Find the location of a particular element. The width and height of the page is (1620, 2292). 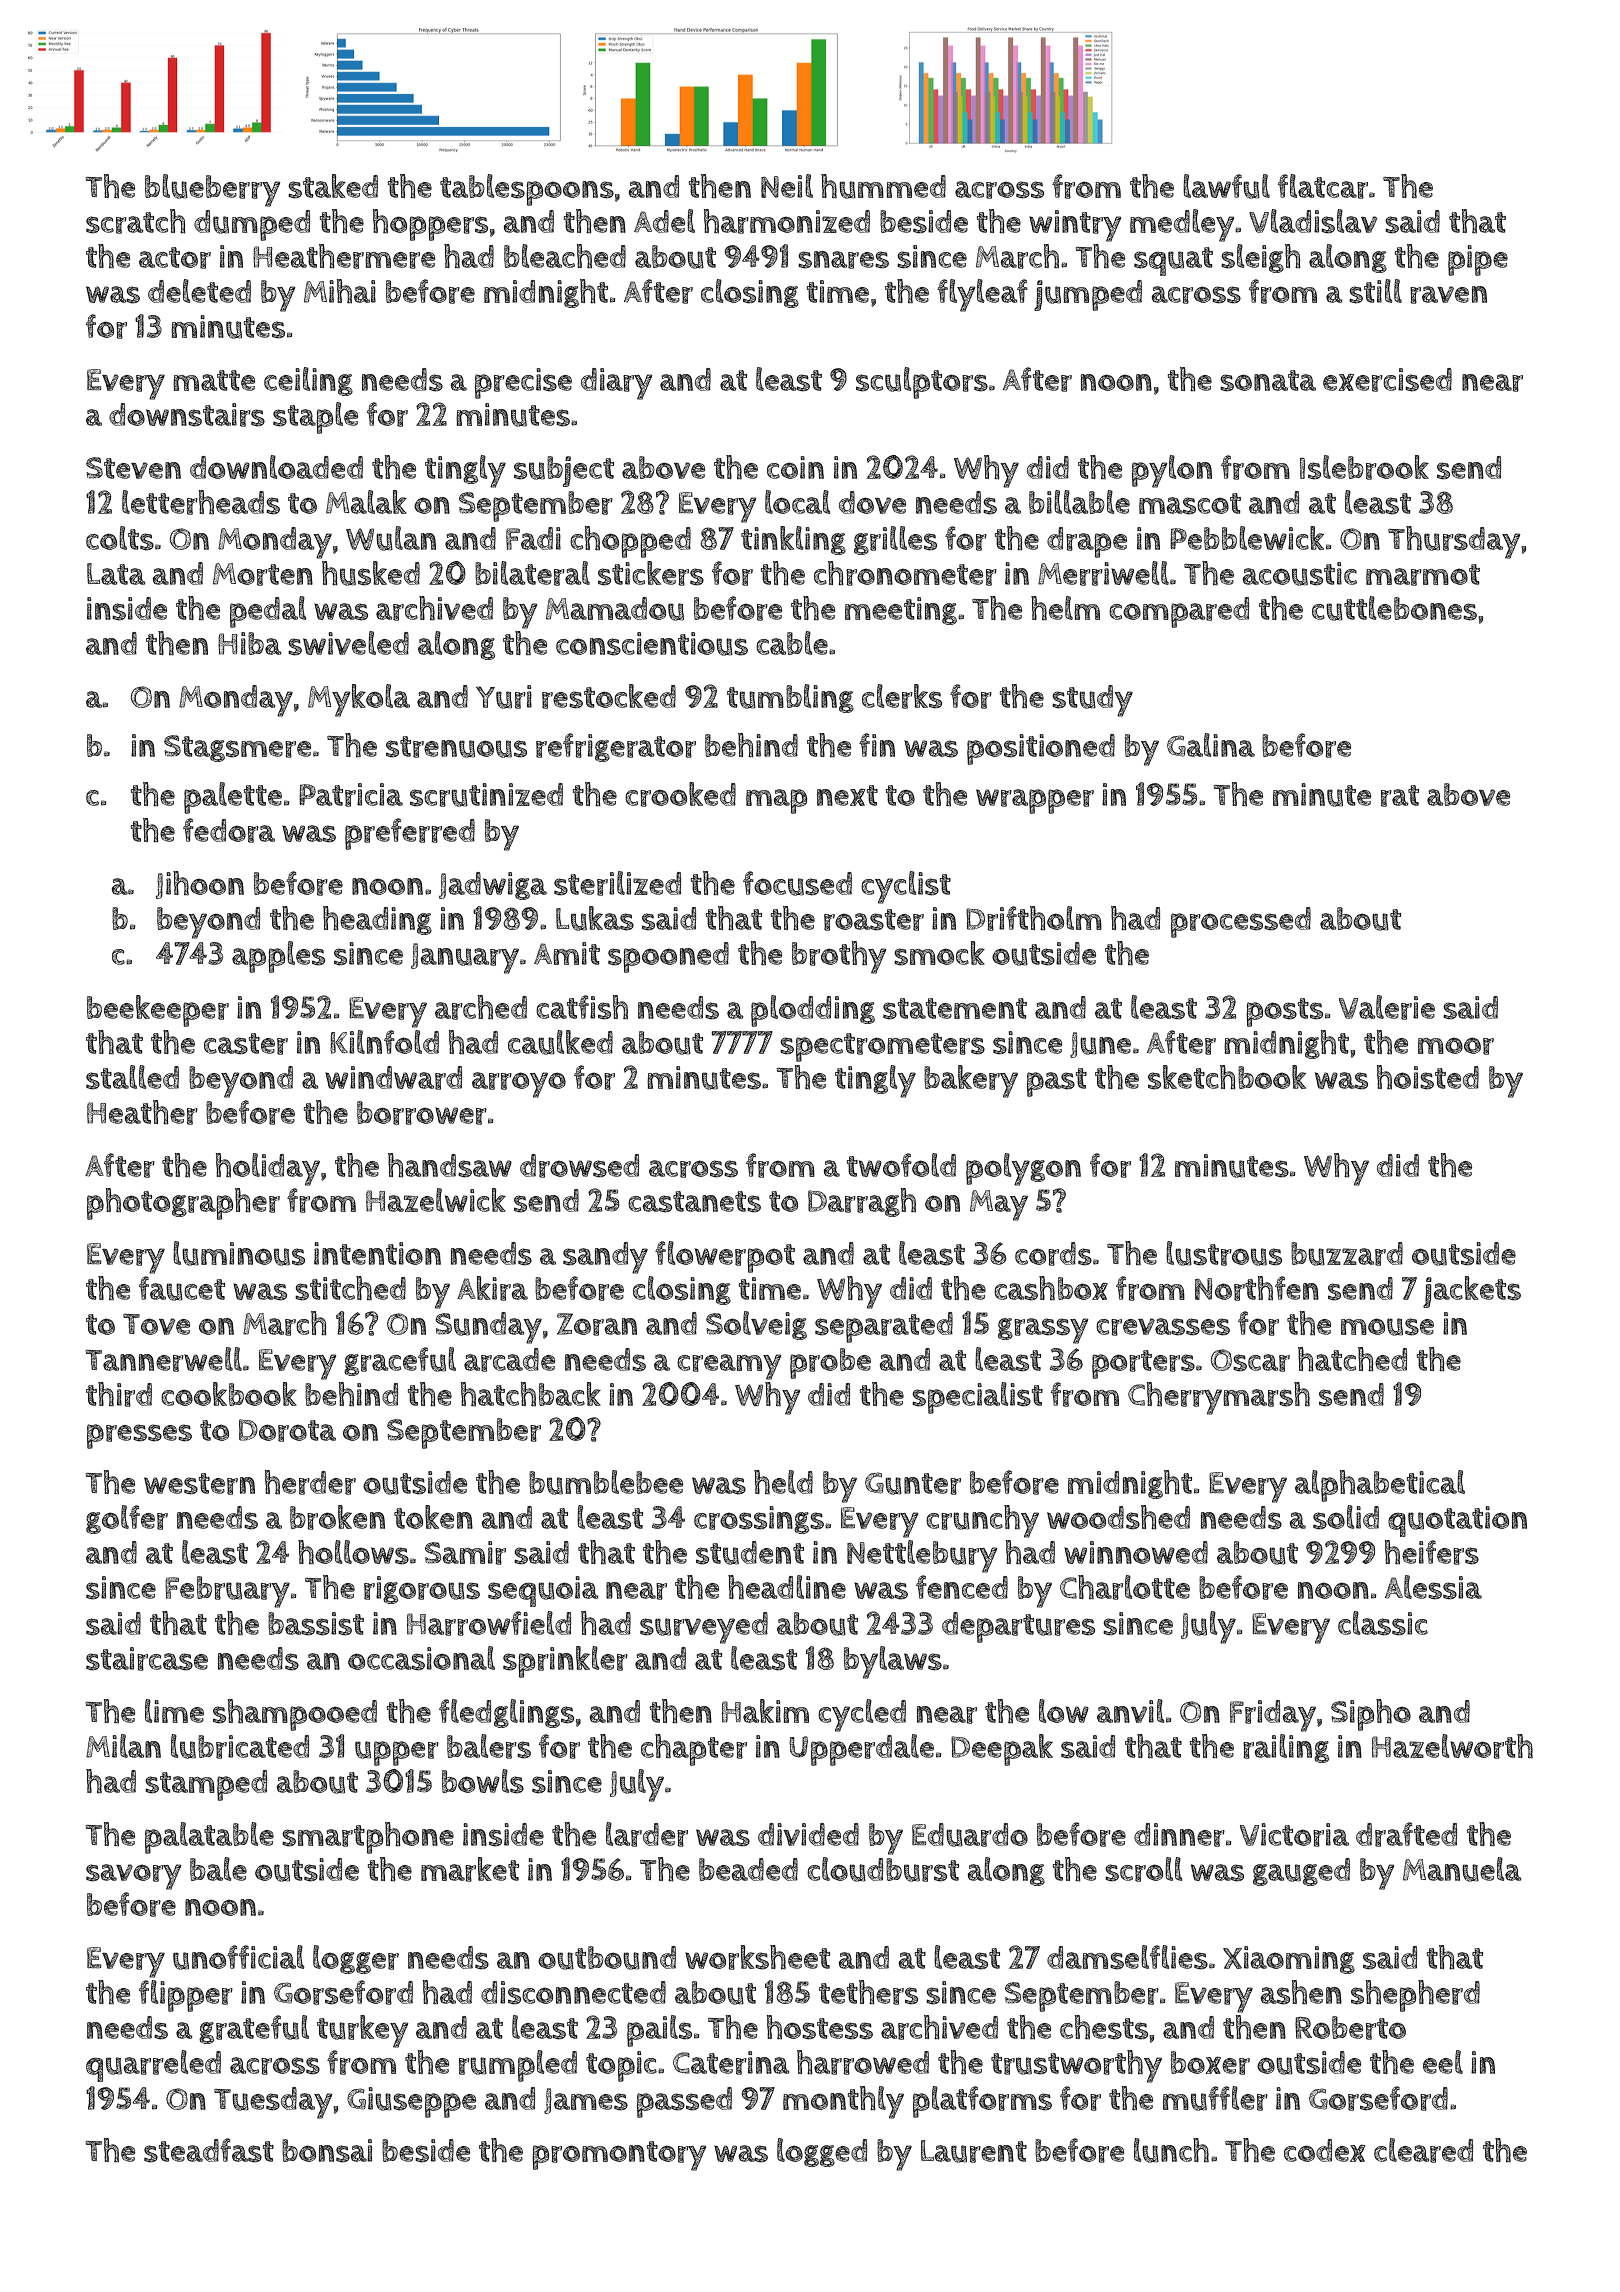

flipper is located at coordinates (186, 1996).
